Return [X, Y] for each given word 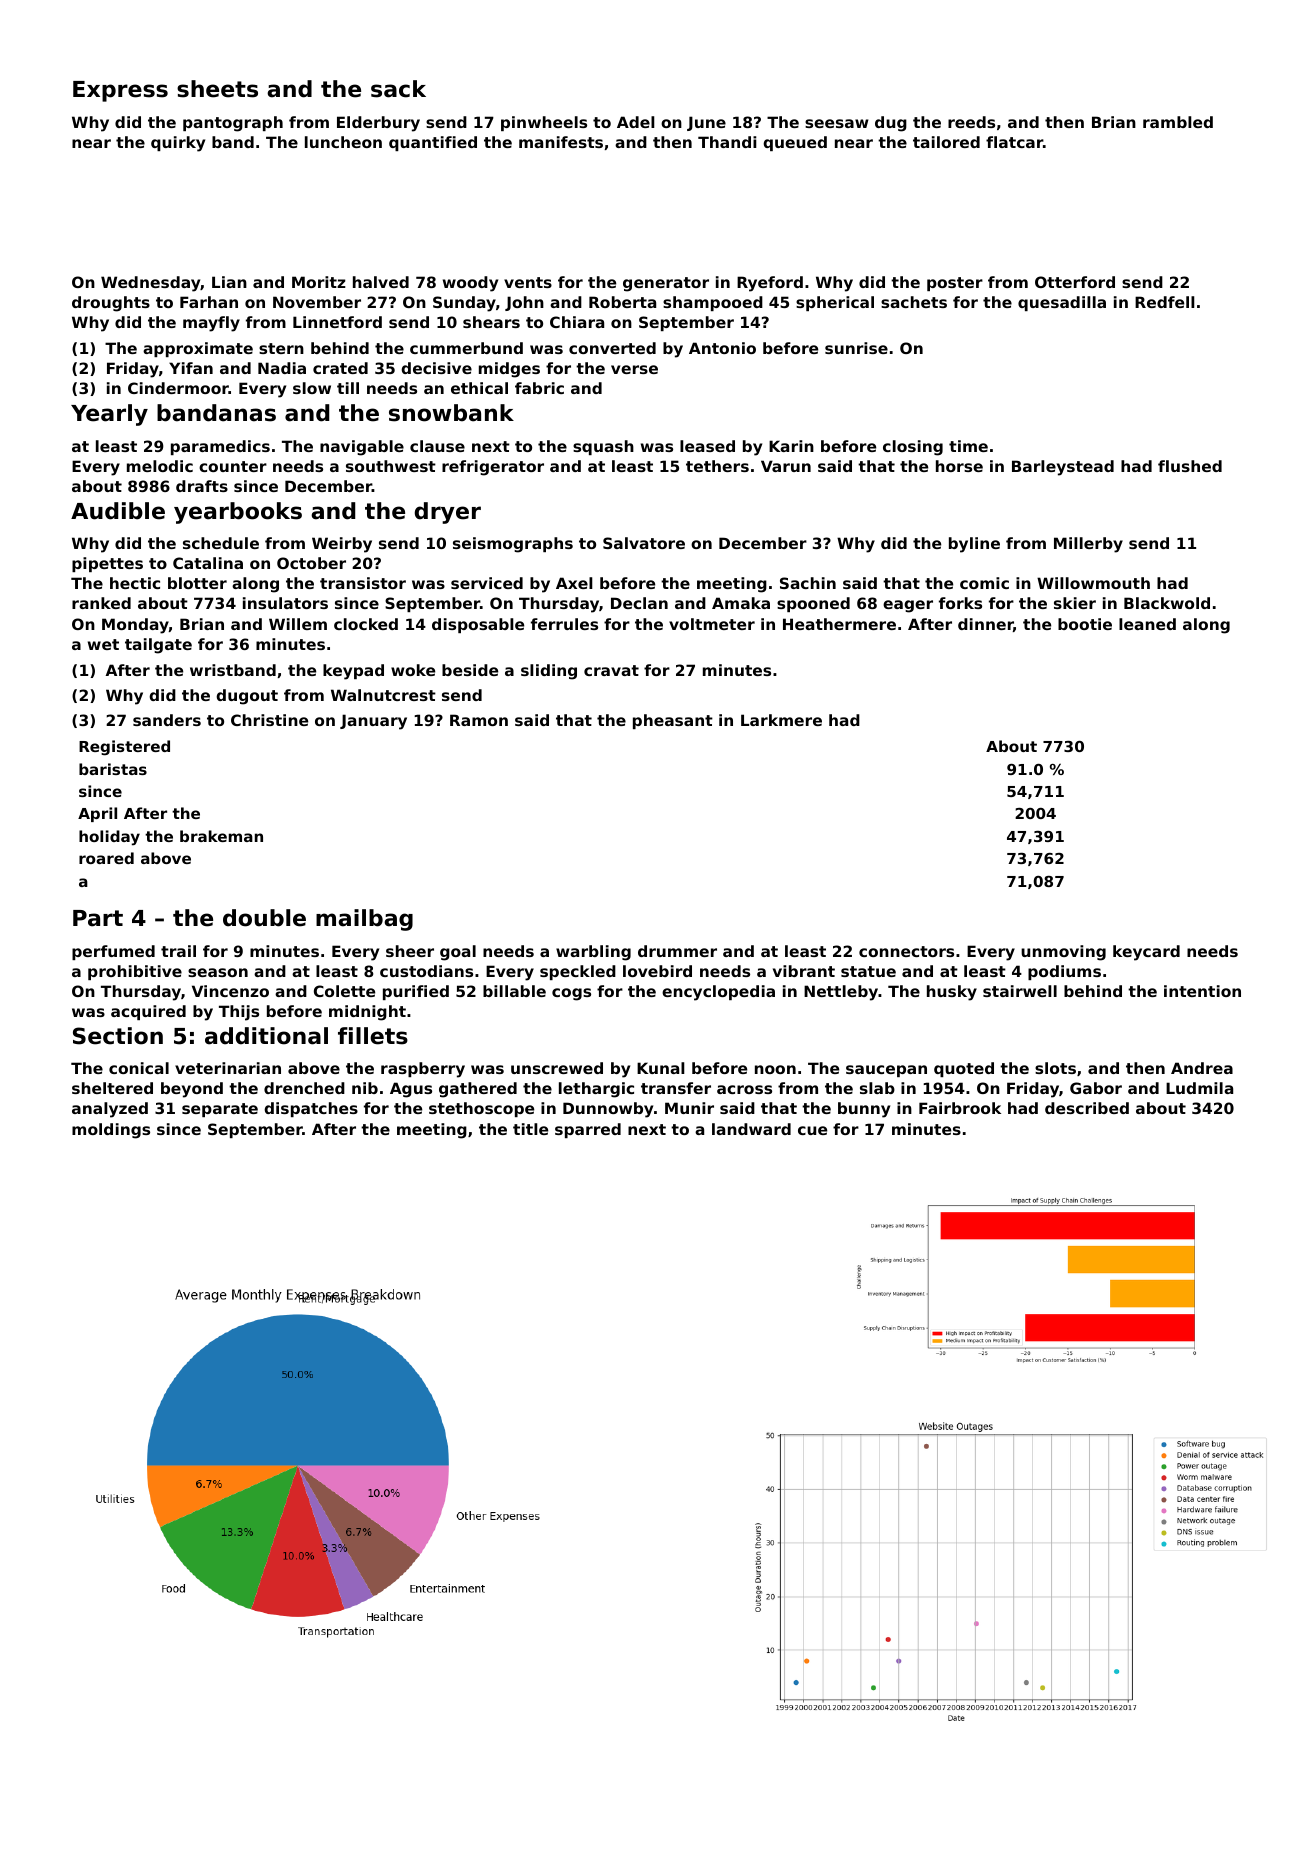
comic [984, 583]
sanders [167, 720]
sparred [588, 1130]
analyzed [110, 1110]
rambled [1178, 122]
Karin [791, 446]
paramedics [220, 447]
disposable [478, 625]
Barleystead [1063, 468]
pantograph [233, 124]
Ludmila [1199, 1088]
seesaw [837, 123]
